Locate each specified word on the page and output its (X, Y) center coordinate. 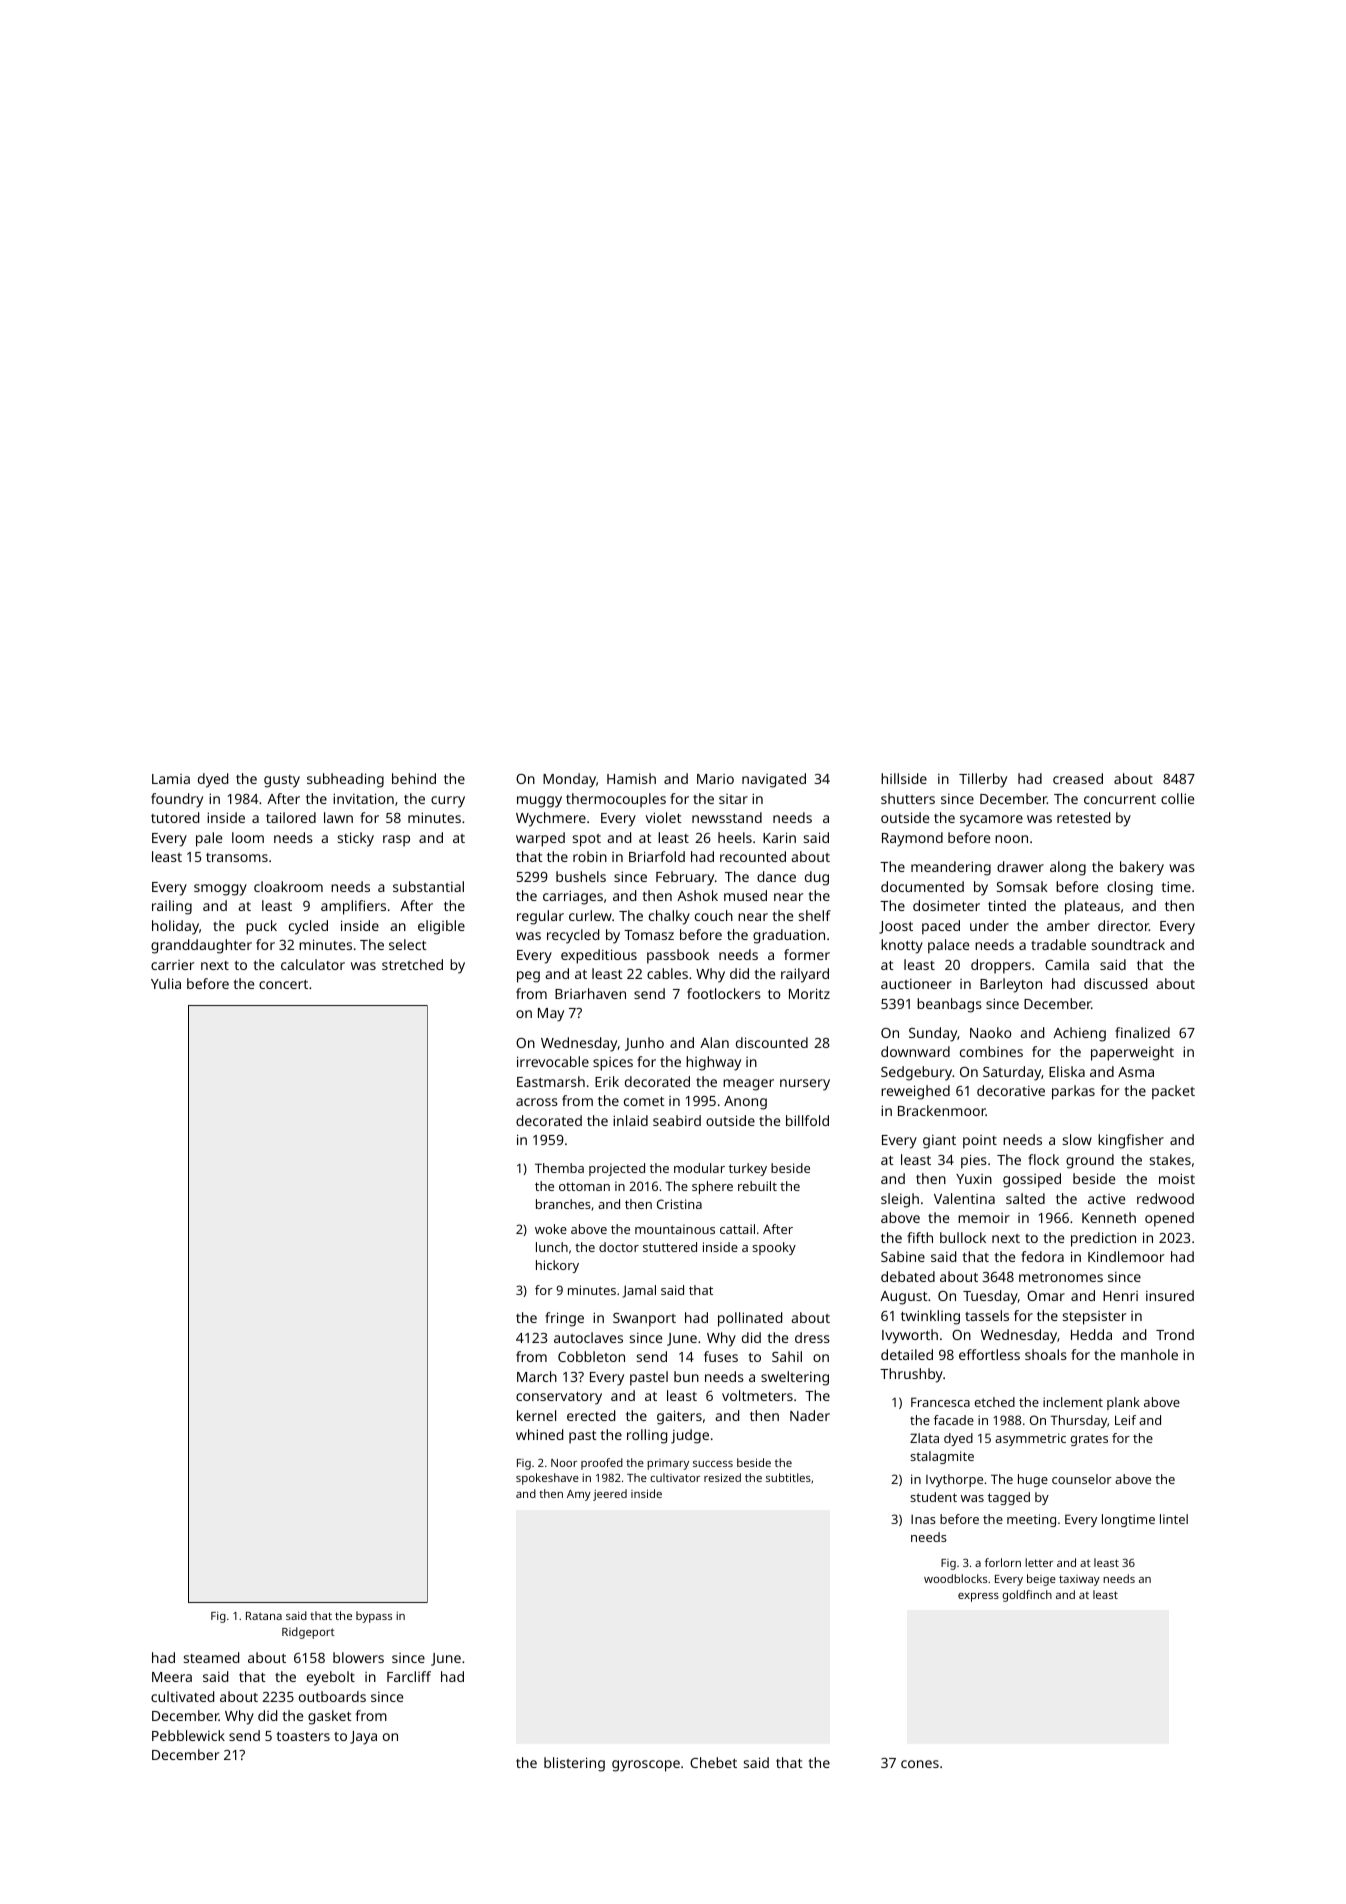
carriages (573, 897)
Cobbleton (591, 1356)
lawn (338, 817)
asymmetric (1030, 1439)
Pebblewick (188, 1735)
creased (1078, 778)
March (537, 1376)
